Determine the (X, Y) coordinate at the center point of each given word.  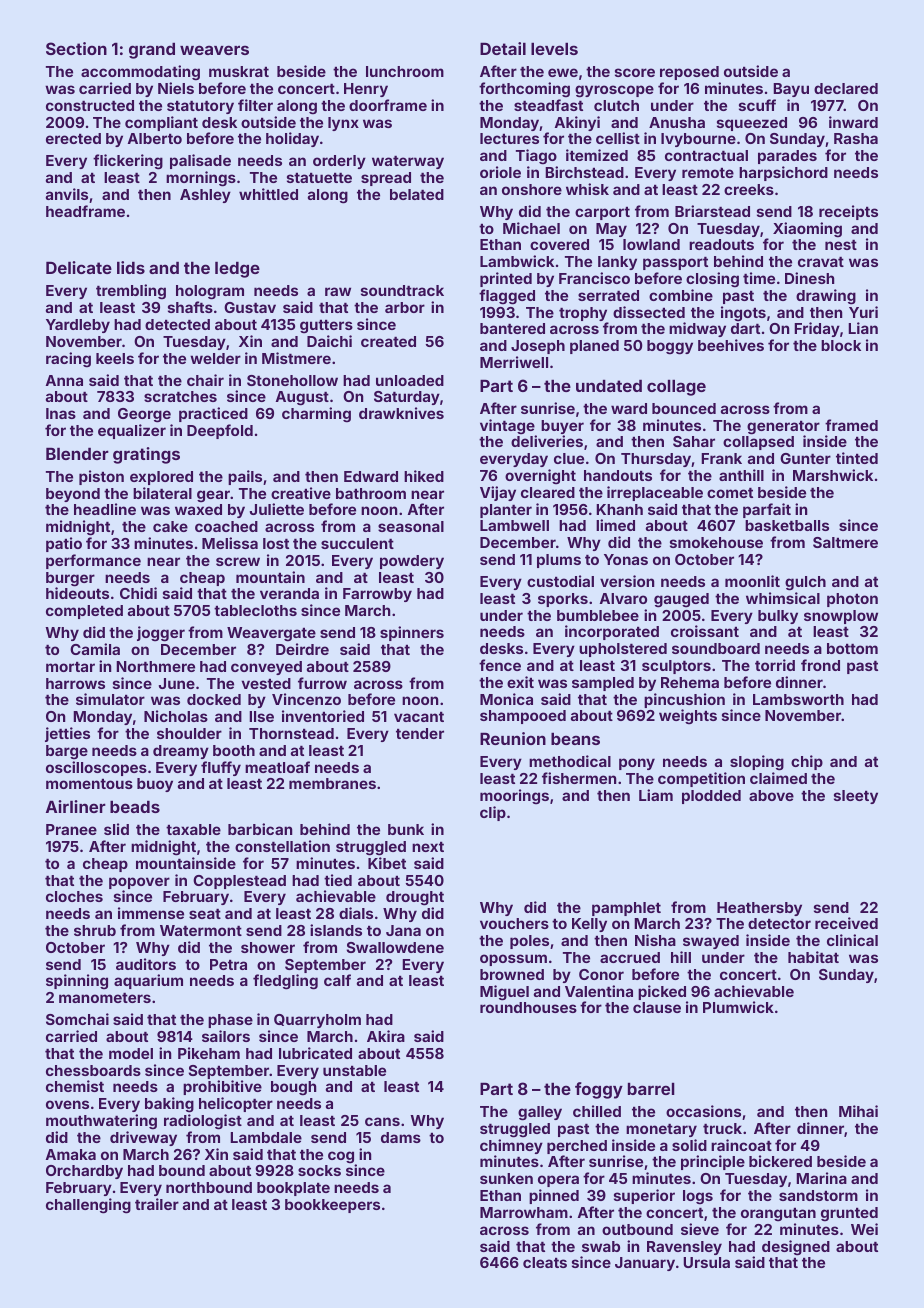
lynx (343, 124)
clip (493, 813)
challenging (88, 1206)
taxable (193, 829)
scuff (757, 105)
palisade (200, 161)
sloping (757, 763)
